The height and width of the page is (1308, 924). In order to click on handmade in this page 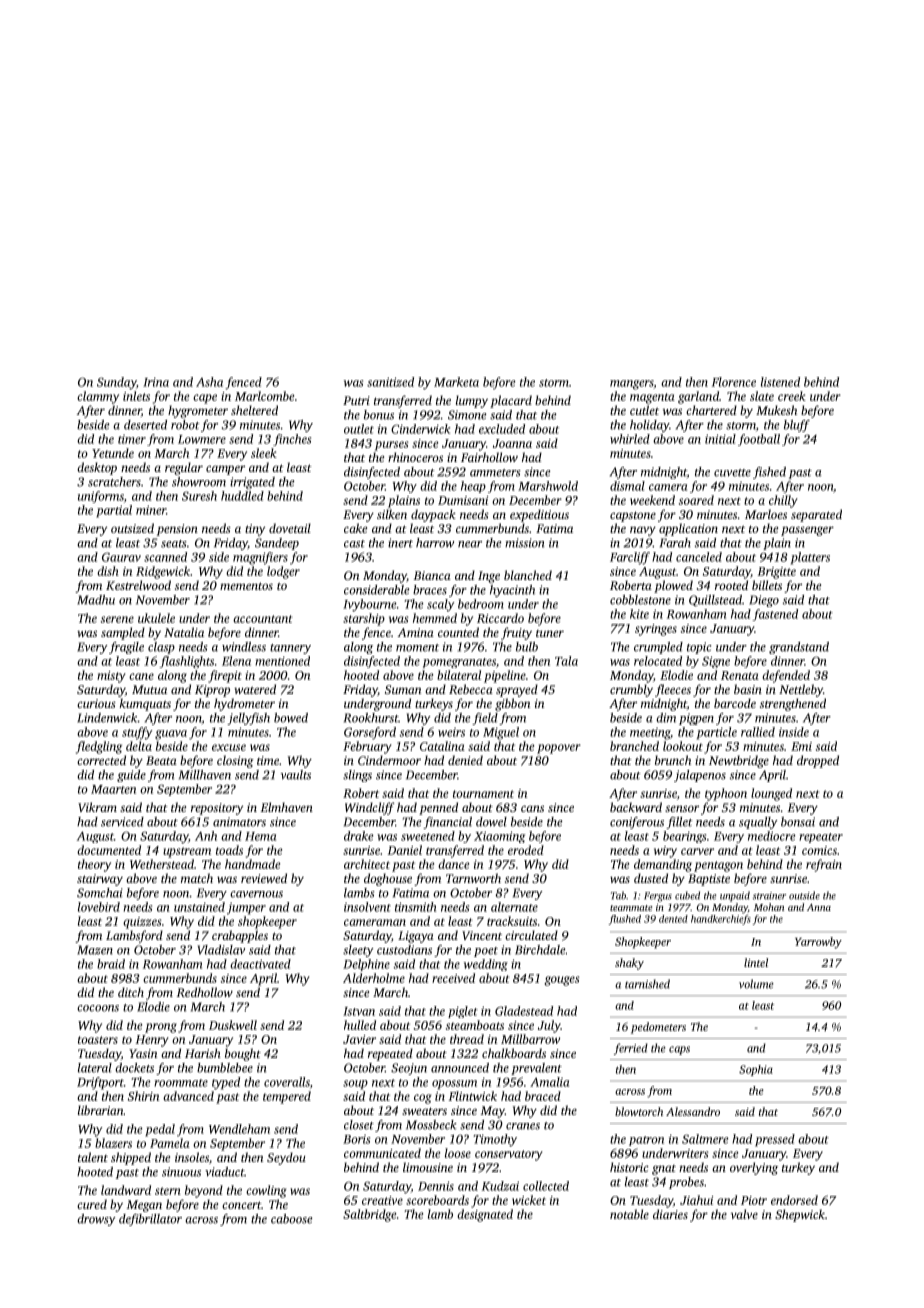, I will do `click(252, 864)`.
